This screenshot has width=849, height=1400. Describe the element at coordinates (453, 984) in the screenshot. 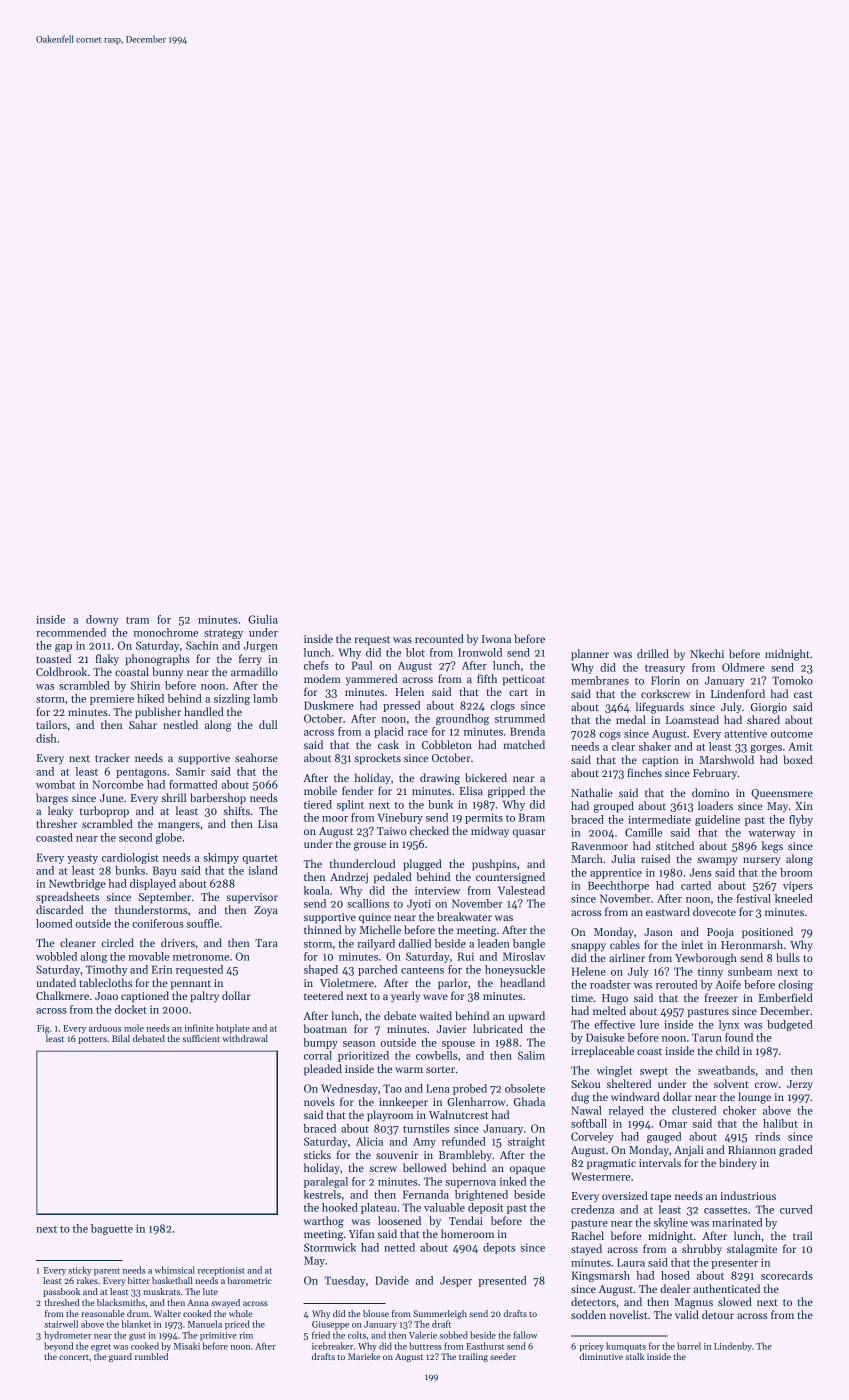

I see `parlor` at that location.
